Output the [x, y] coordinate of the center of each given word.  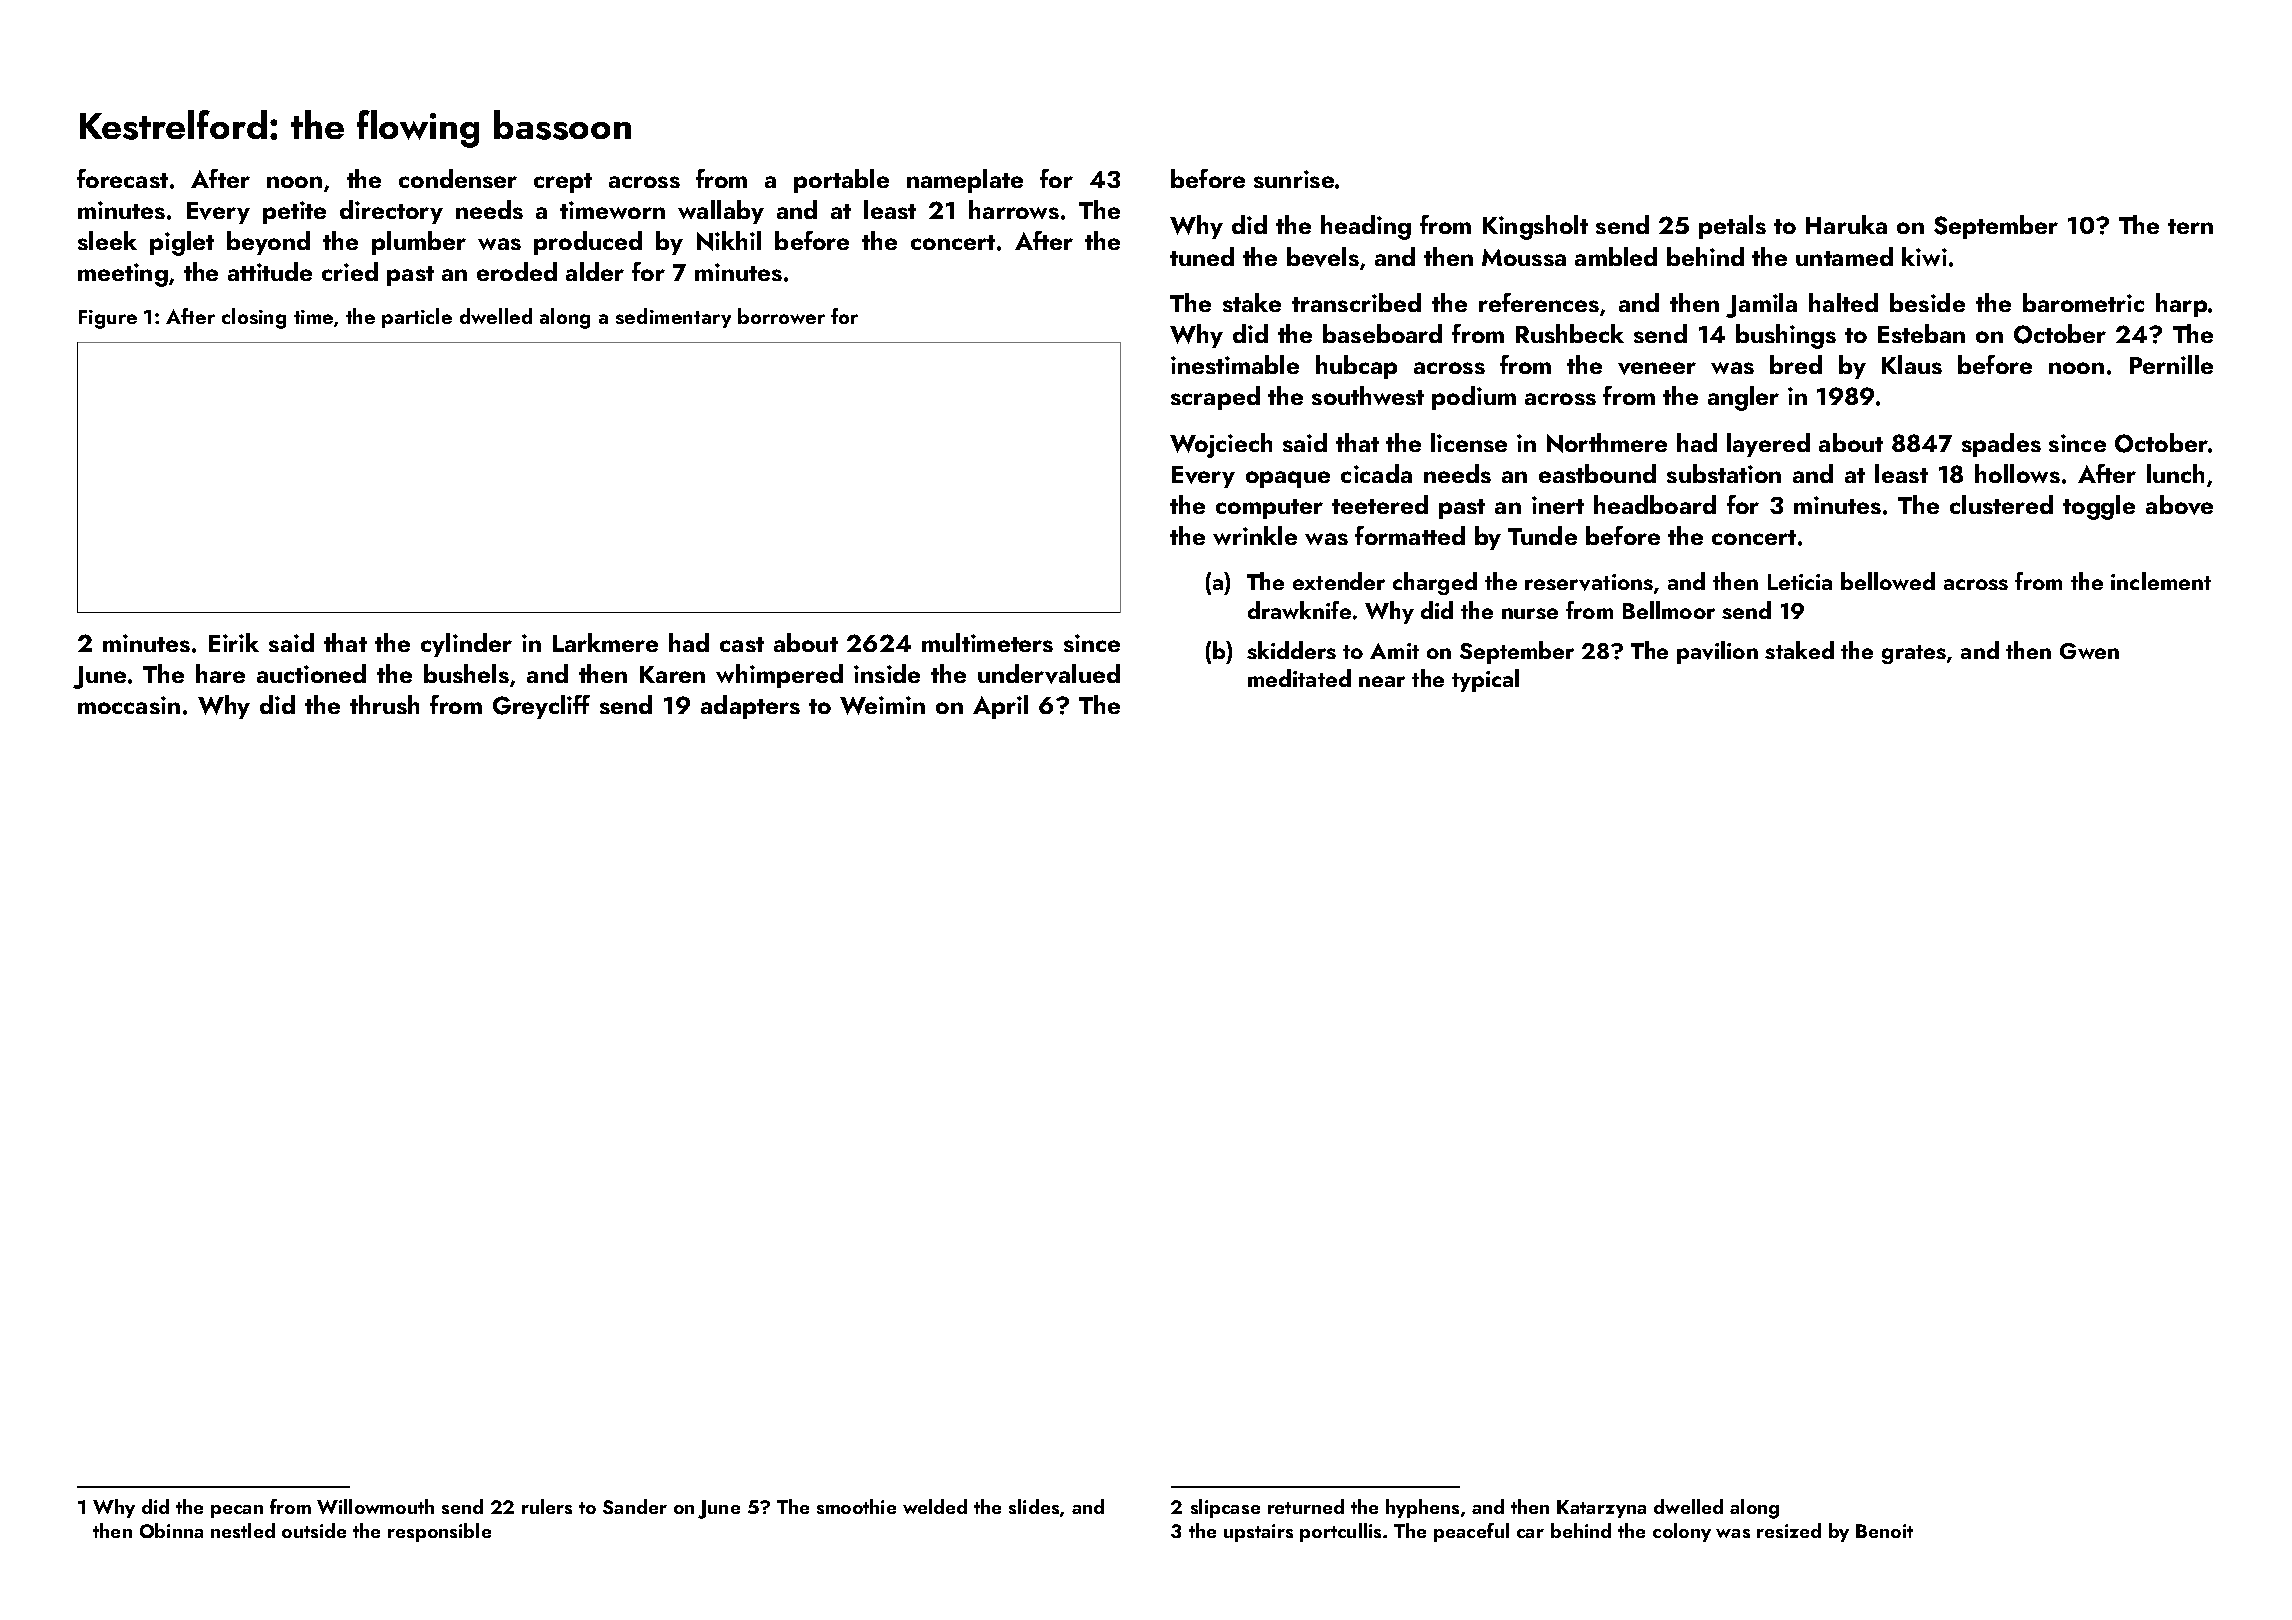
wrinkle [1255, 535]
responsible [439, 1532]
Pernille [2171, 364]
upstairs [1258, 1533]
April [1000, 707]
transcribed [1356, 302]
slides [1034, 1506]
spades [2001, 445]
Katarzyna [1601, 1509]
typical [1485, 680]
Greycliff [541, 707]
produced [588, 243]
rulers [547, 1506]
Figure [108, 319]
